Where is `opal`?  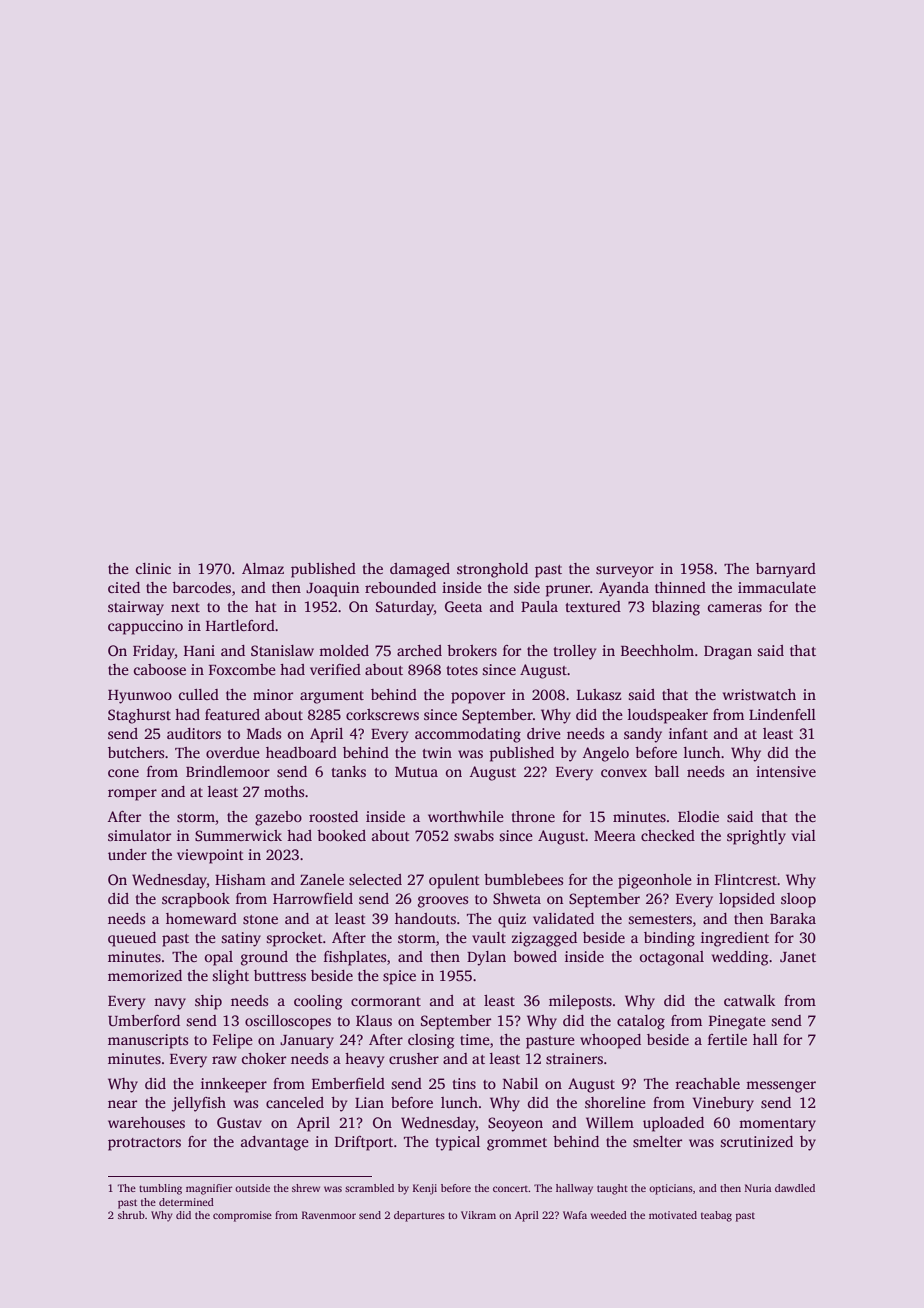
opal is located at coordinates (219, 958).
